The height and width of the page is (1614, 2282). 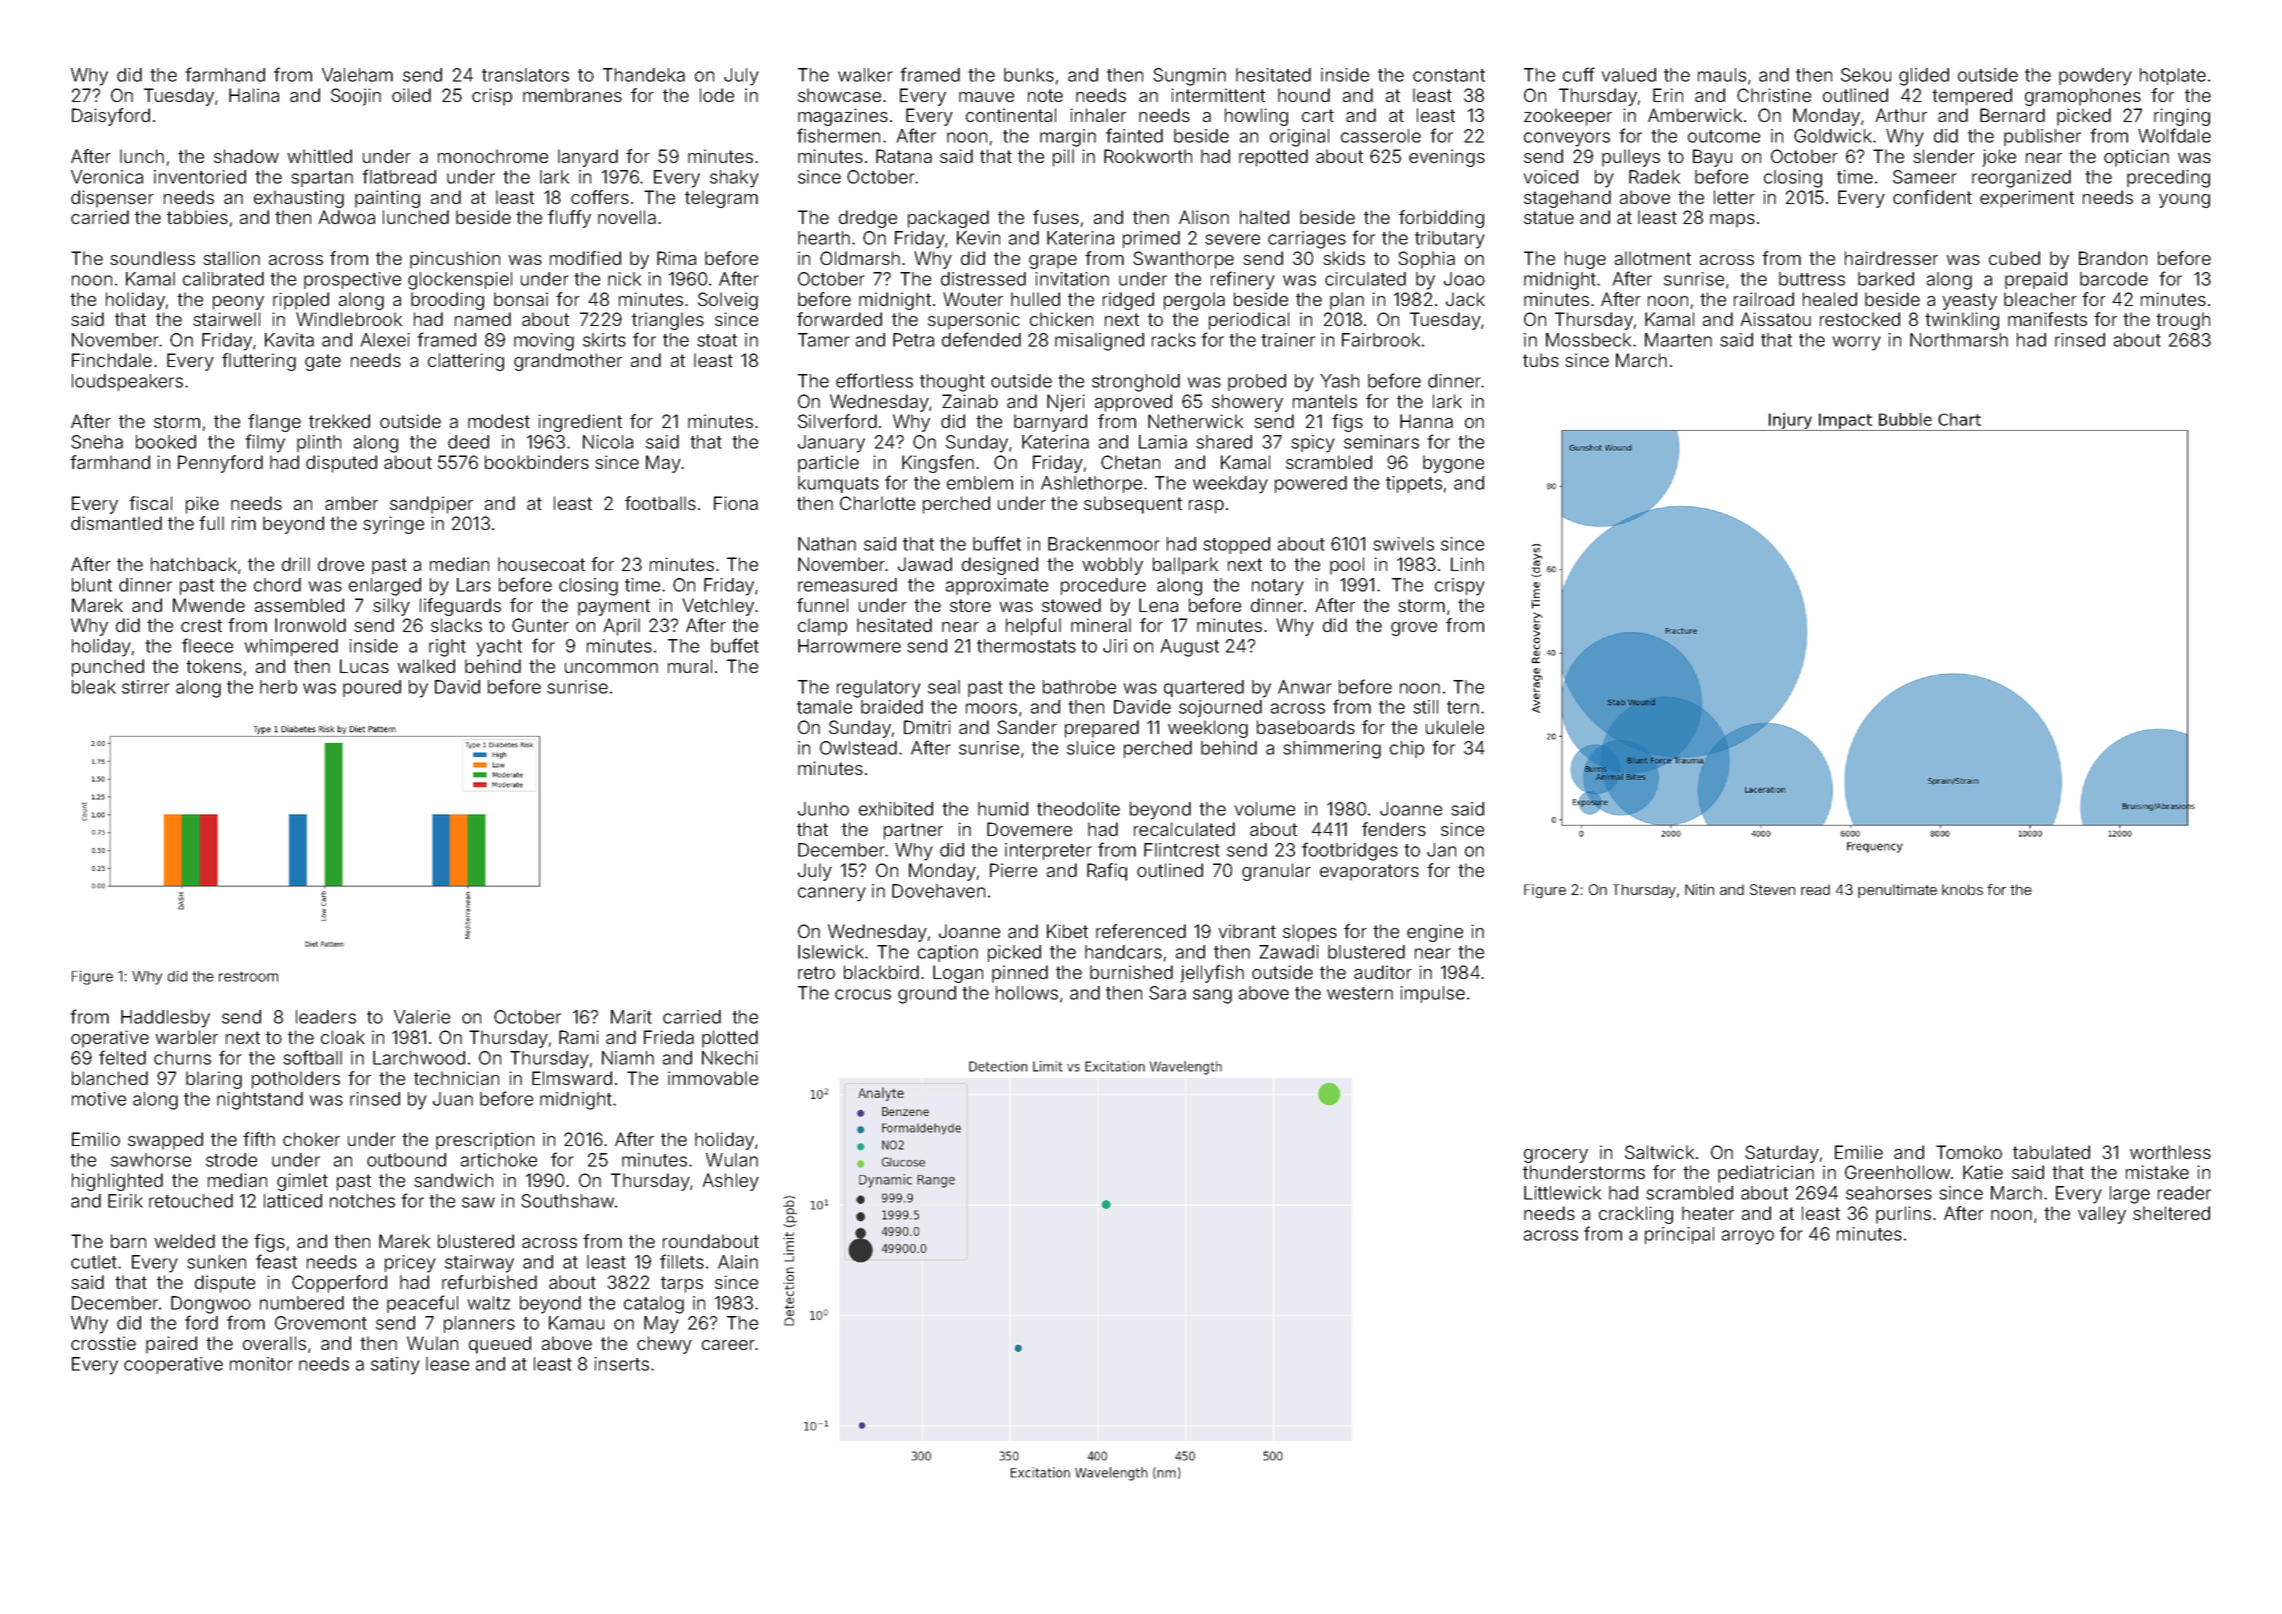 What do you see at coordinates (1453, 464) in the page?
I see `bygone` at bounding box center [1453, 464].
